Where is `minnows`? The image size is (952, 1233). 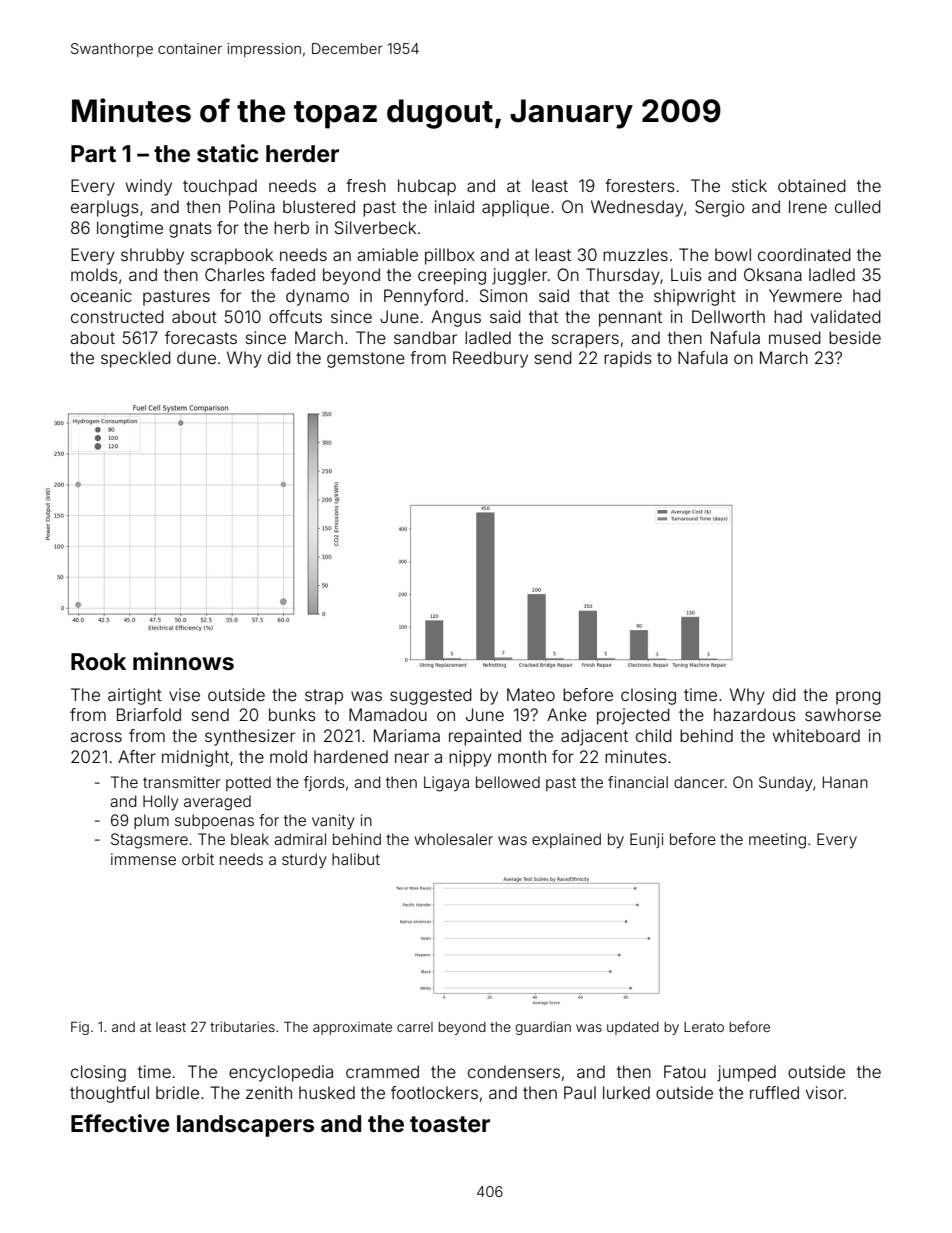
minnows is located at coordinates (183, 661).
